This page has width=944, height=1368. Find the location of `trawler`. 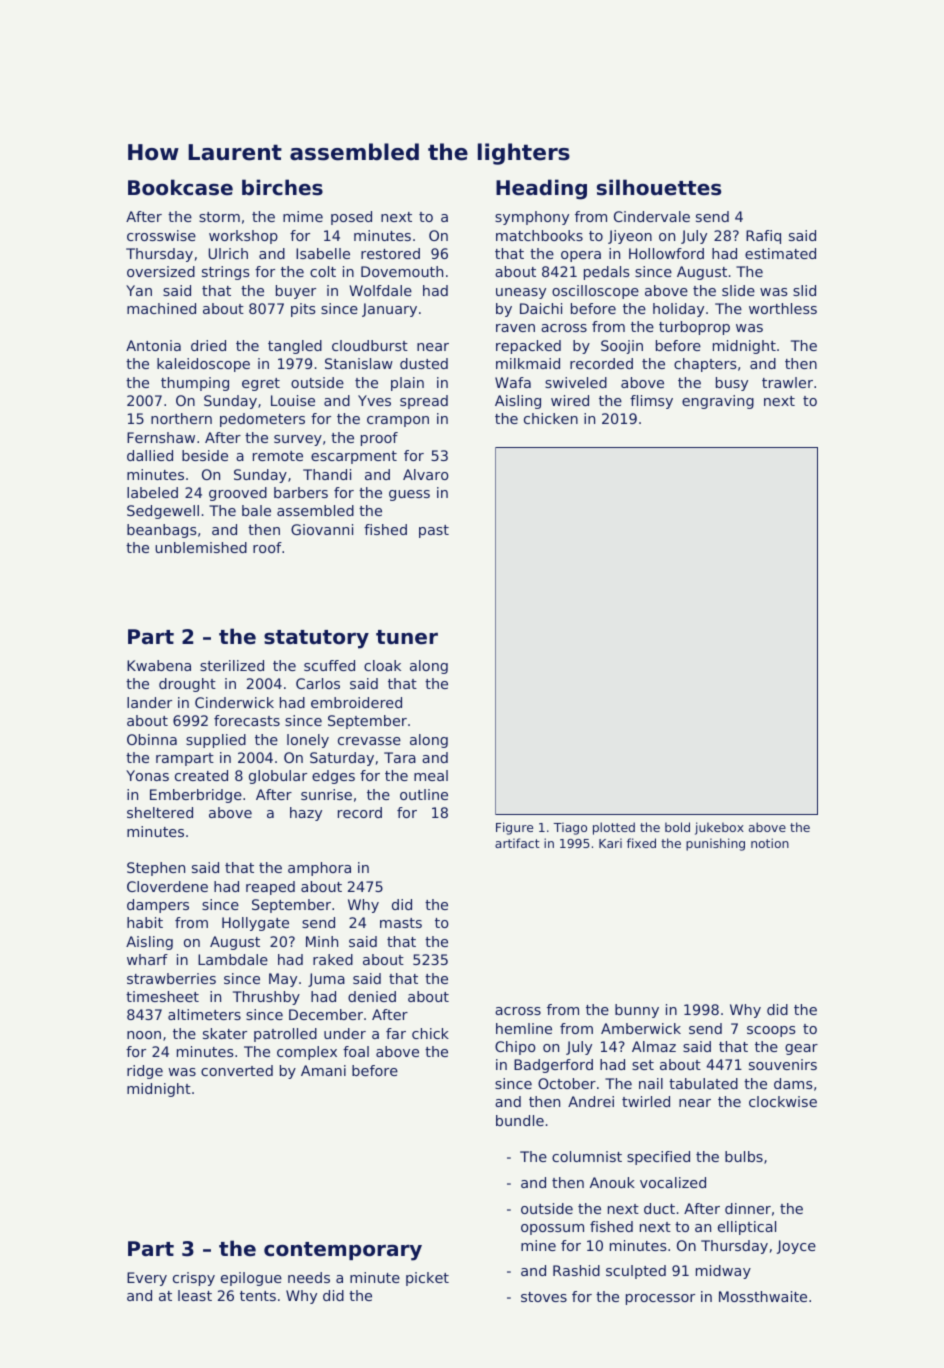

trawler is located at coordinates (787, 382).
